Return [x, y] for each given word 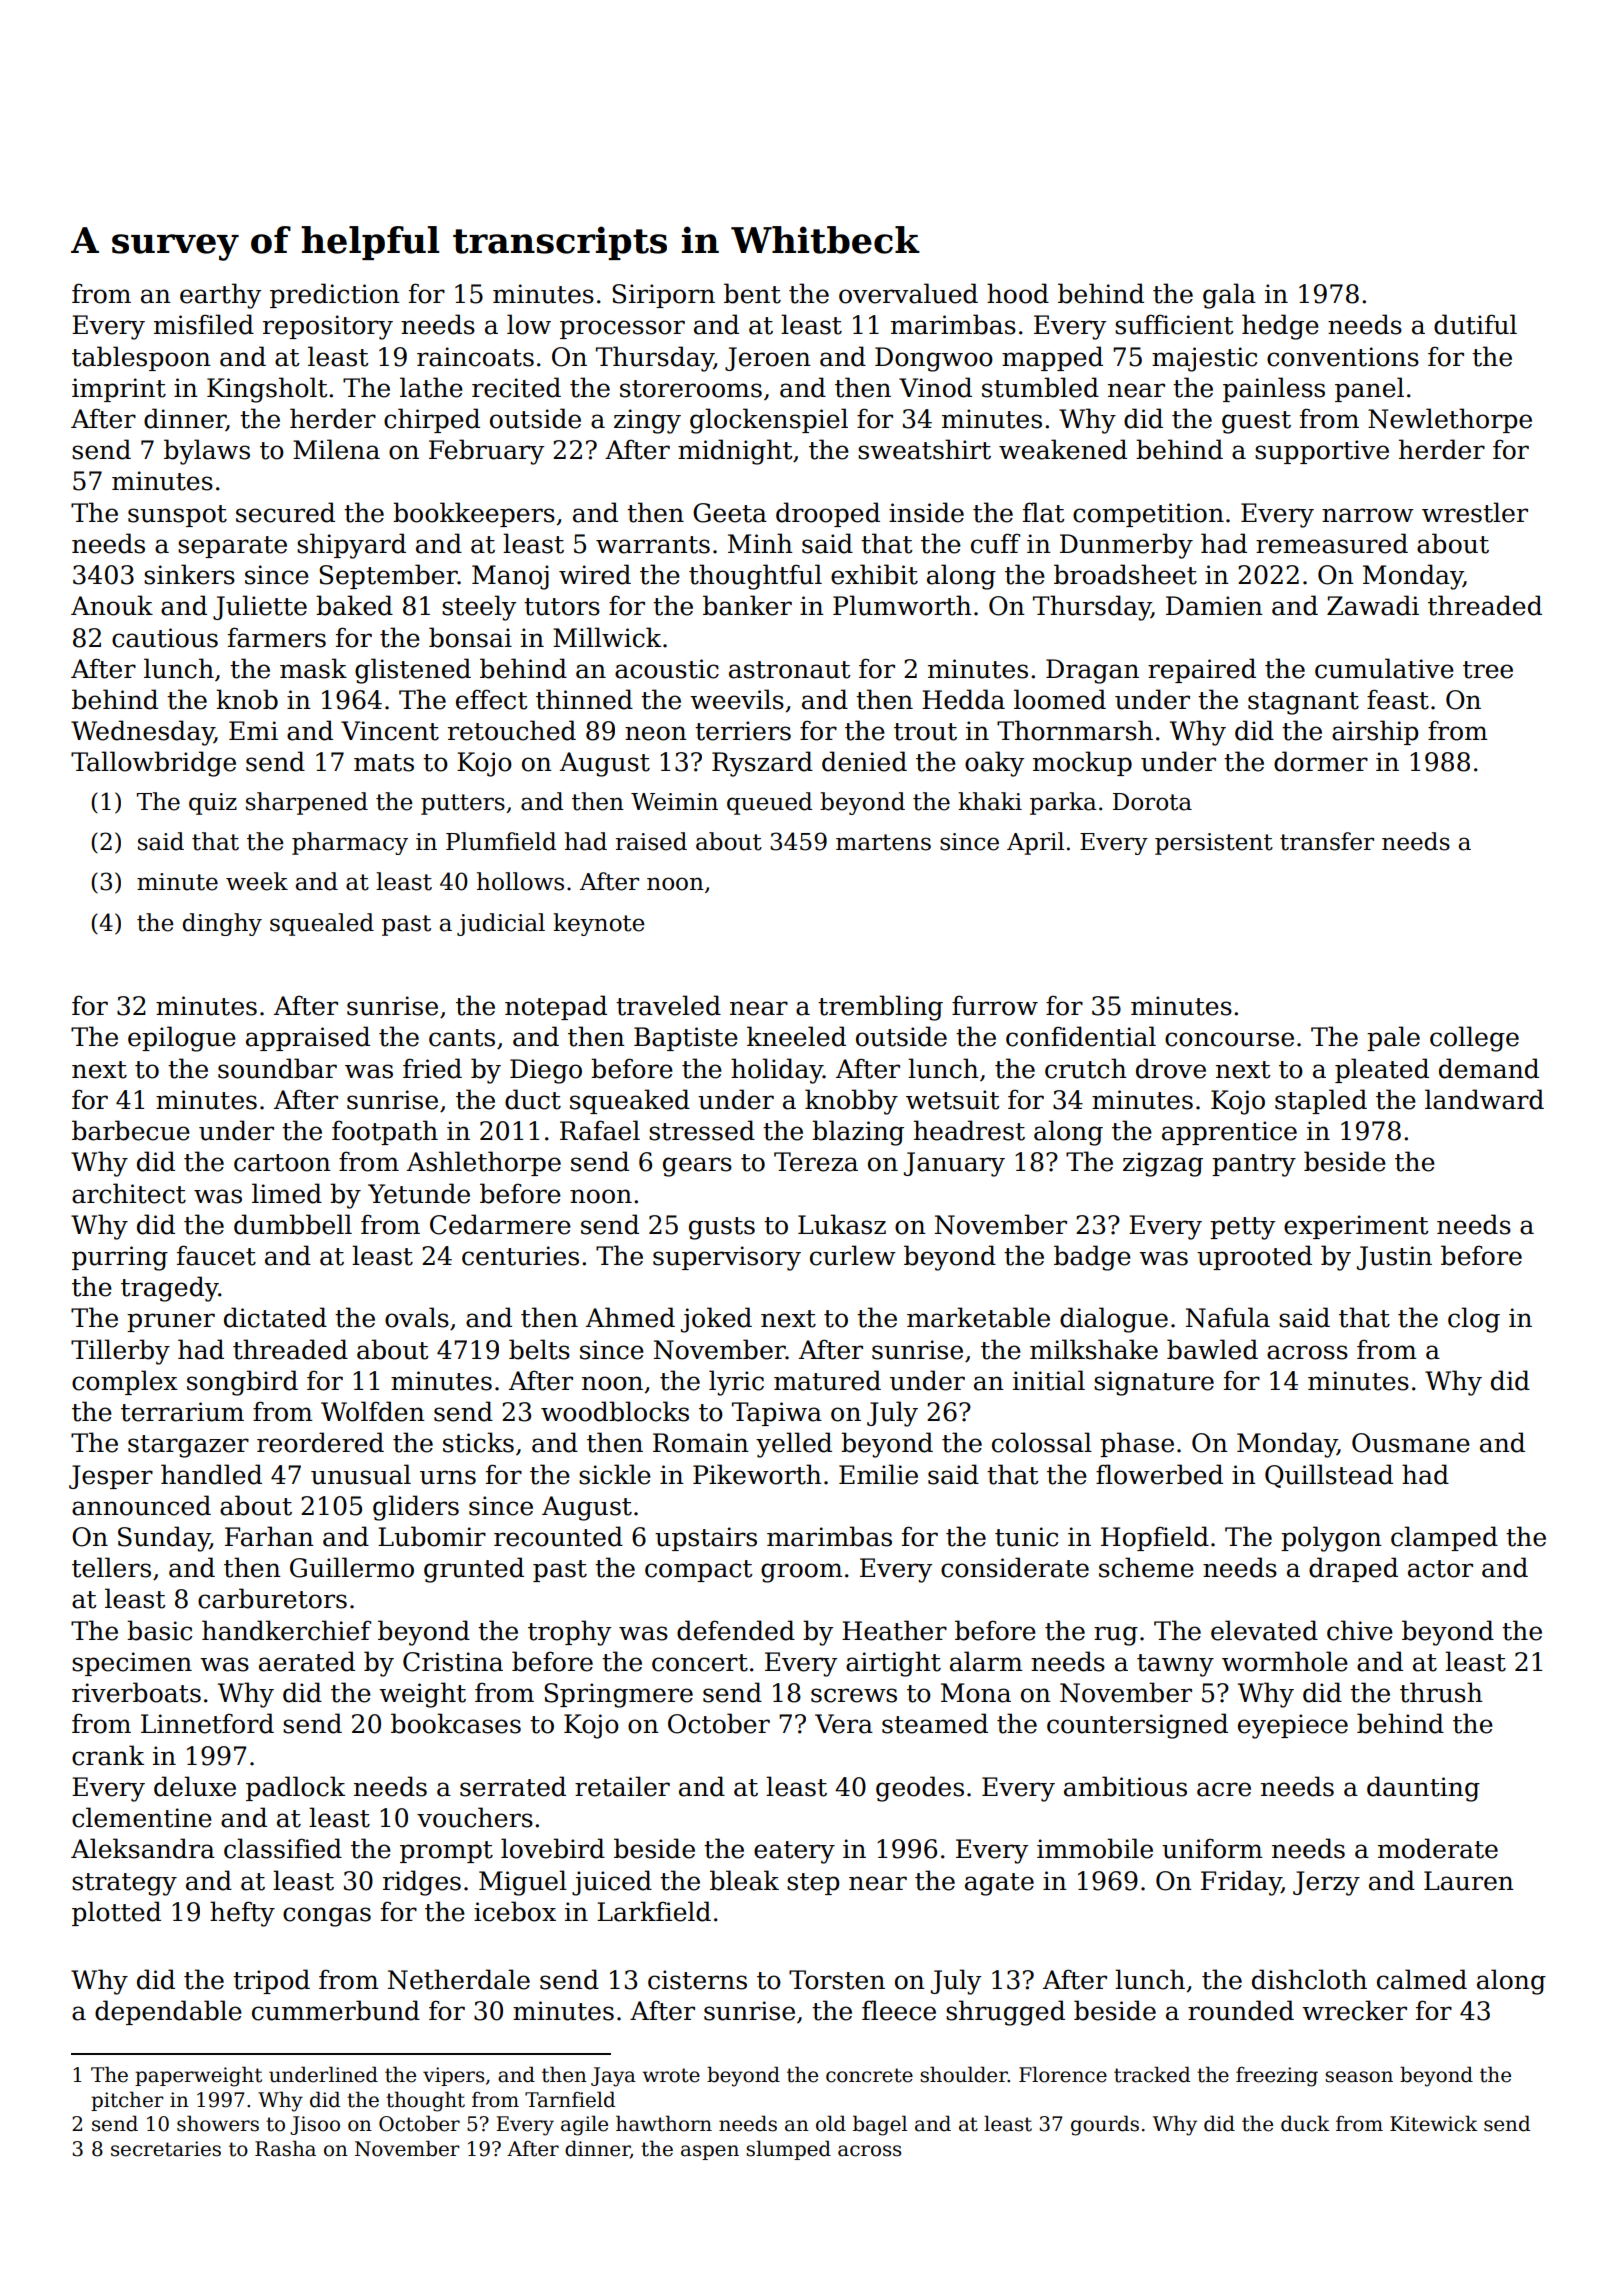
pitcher [127, 2101]
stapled [1321, 1101]
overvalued [908, 293]
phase [1137, 1444]
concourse [1229, 1039]
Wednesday [142, 733]
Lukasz [842, 1224]
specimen [132, 1664]
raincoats [475, 357]
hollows [520, 881]
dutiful [1475, 324]
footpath [385, 1132]
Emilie [878, 1474]
